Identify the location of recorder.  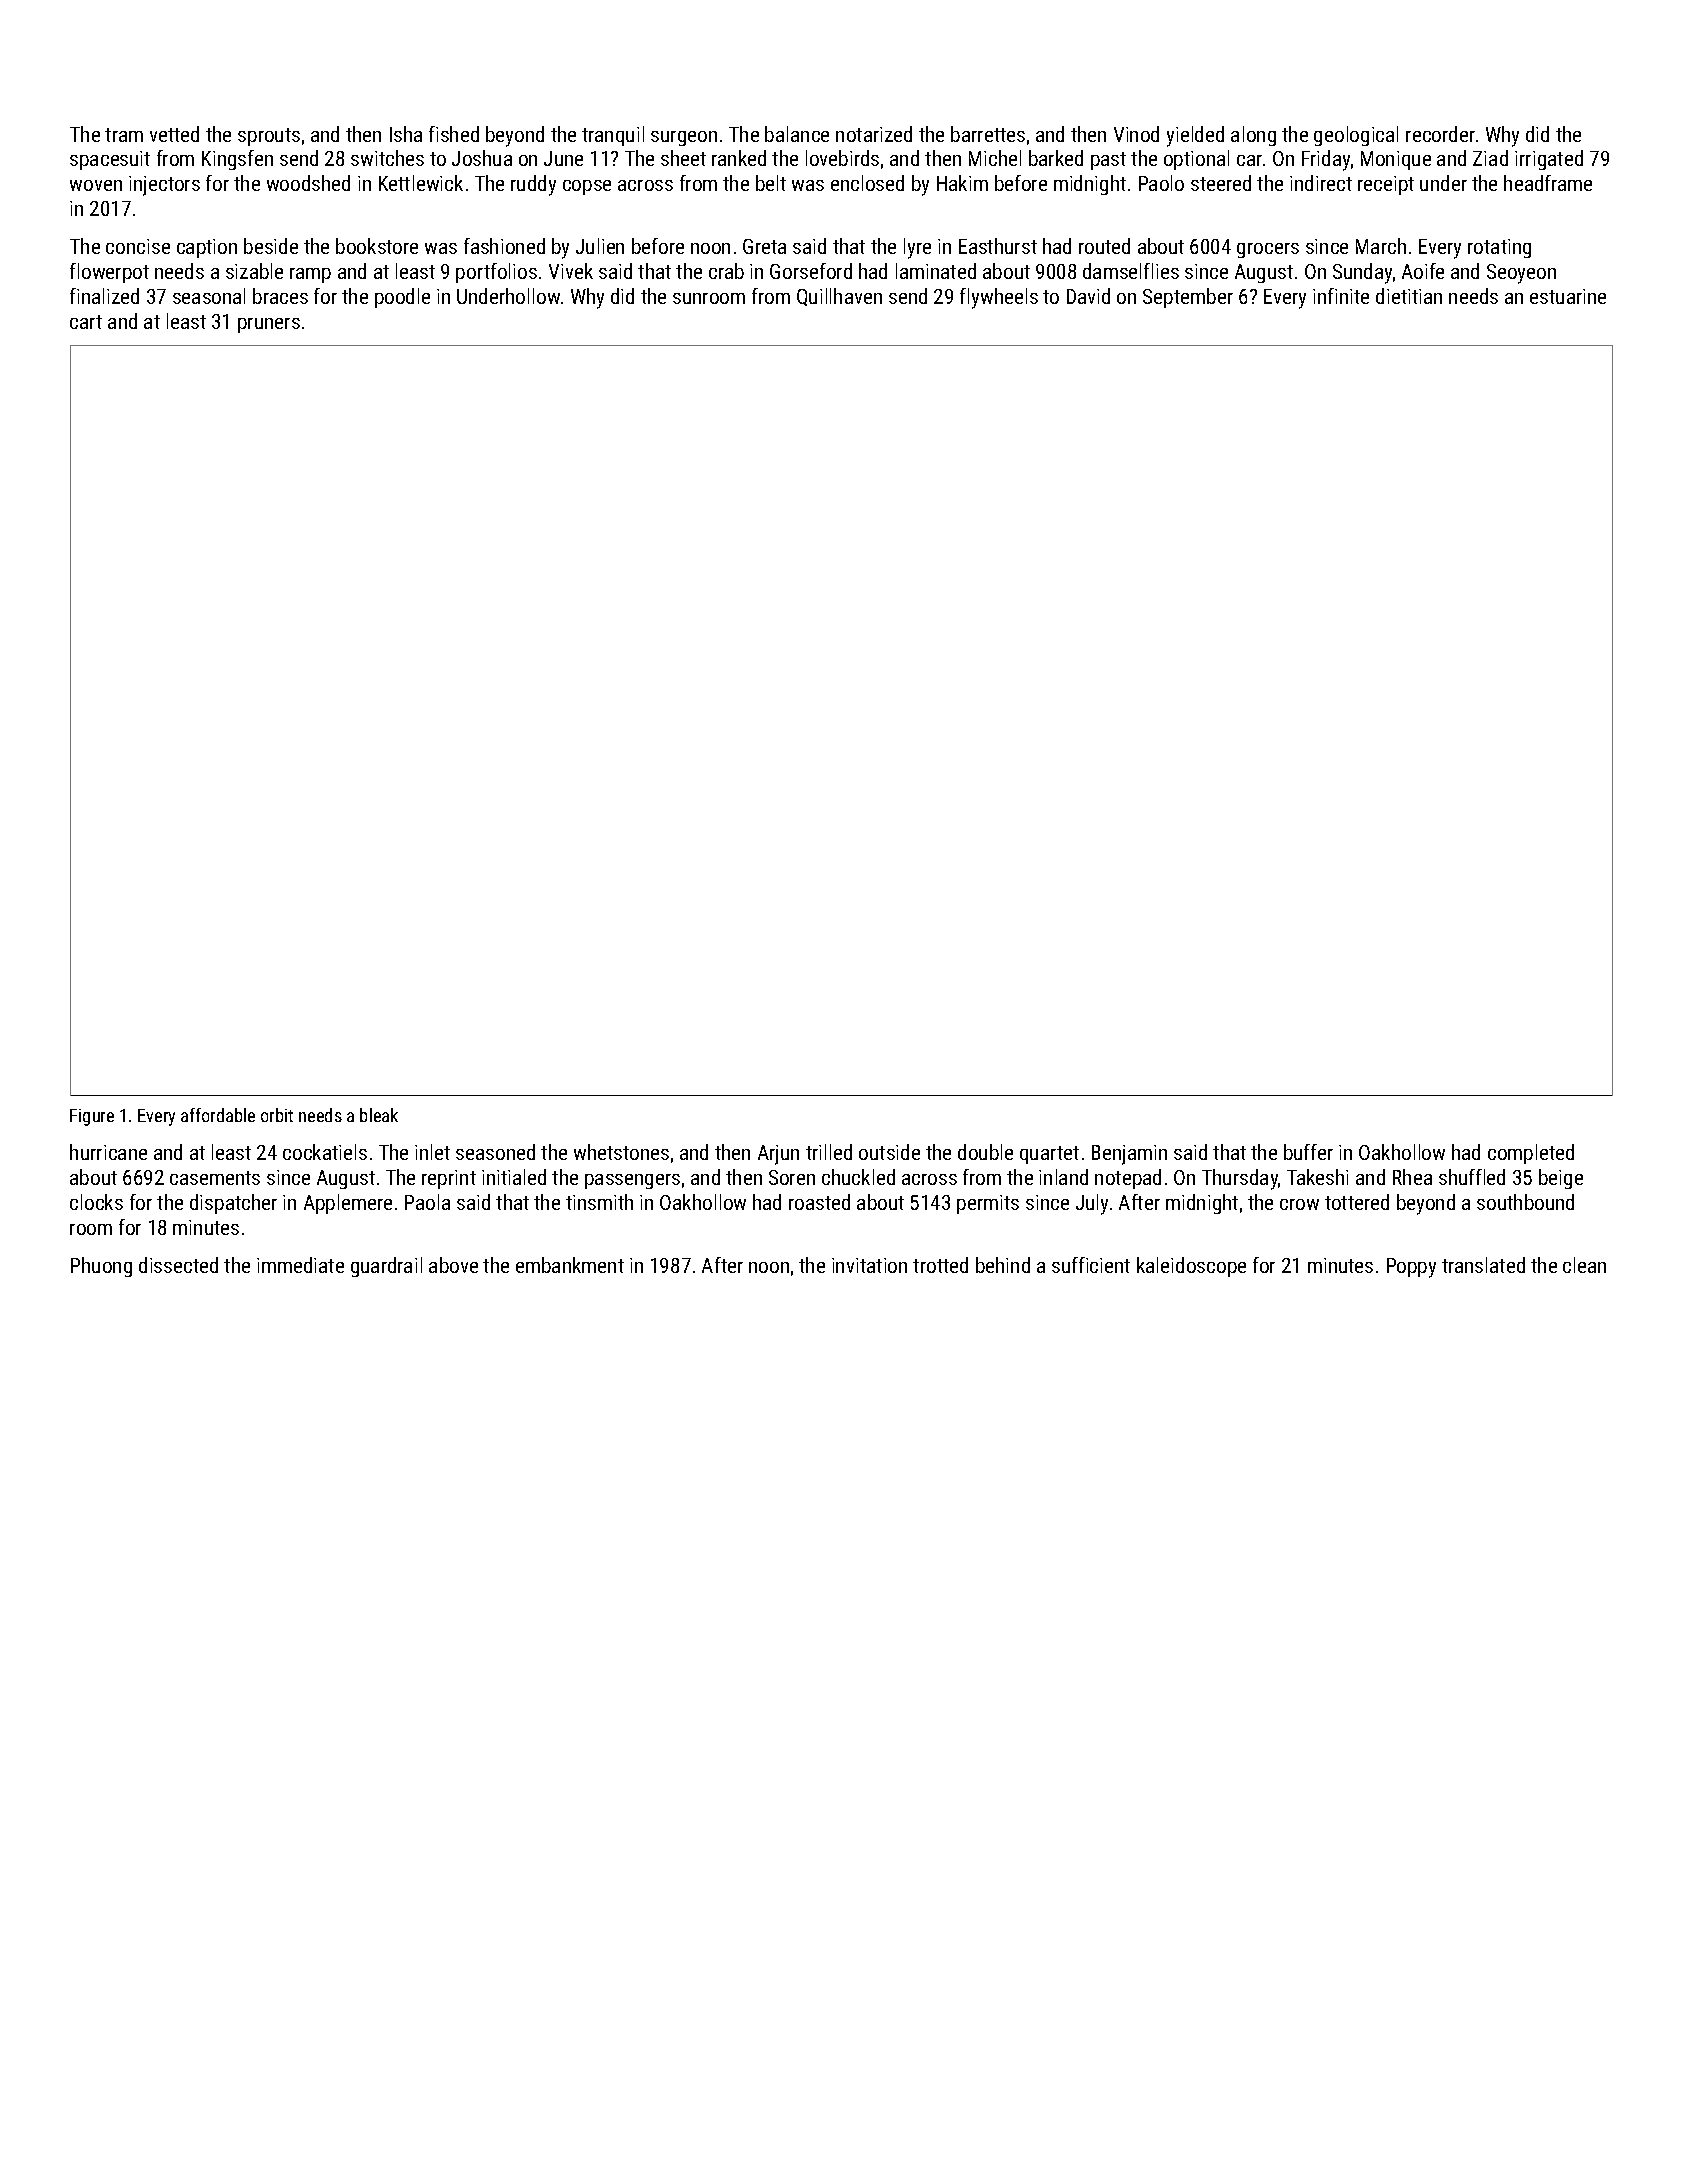
(1440, 134).
